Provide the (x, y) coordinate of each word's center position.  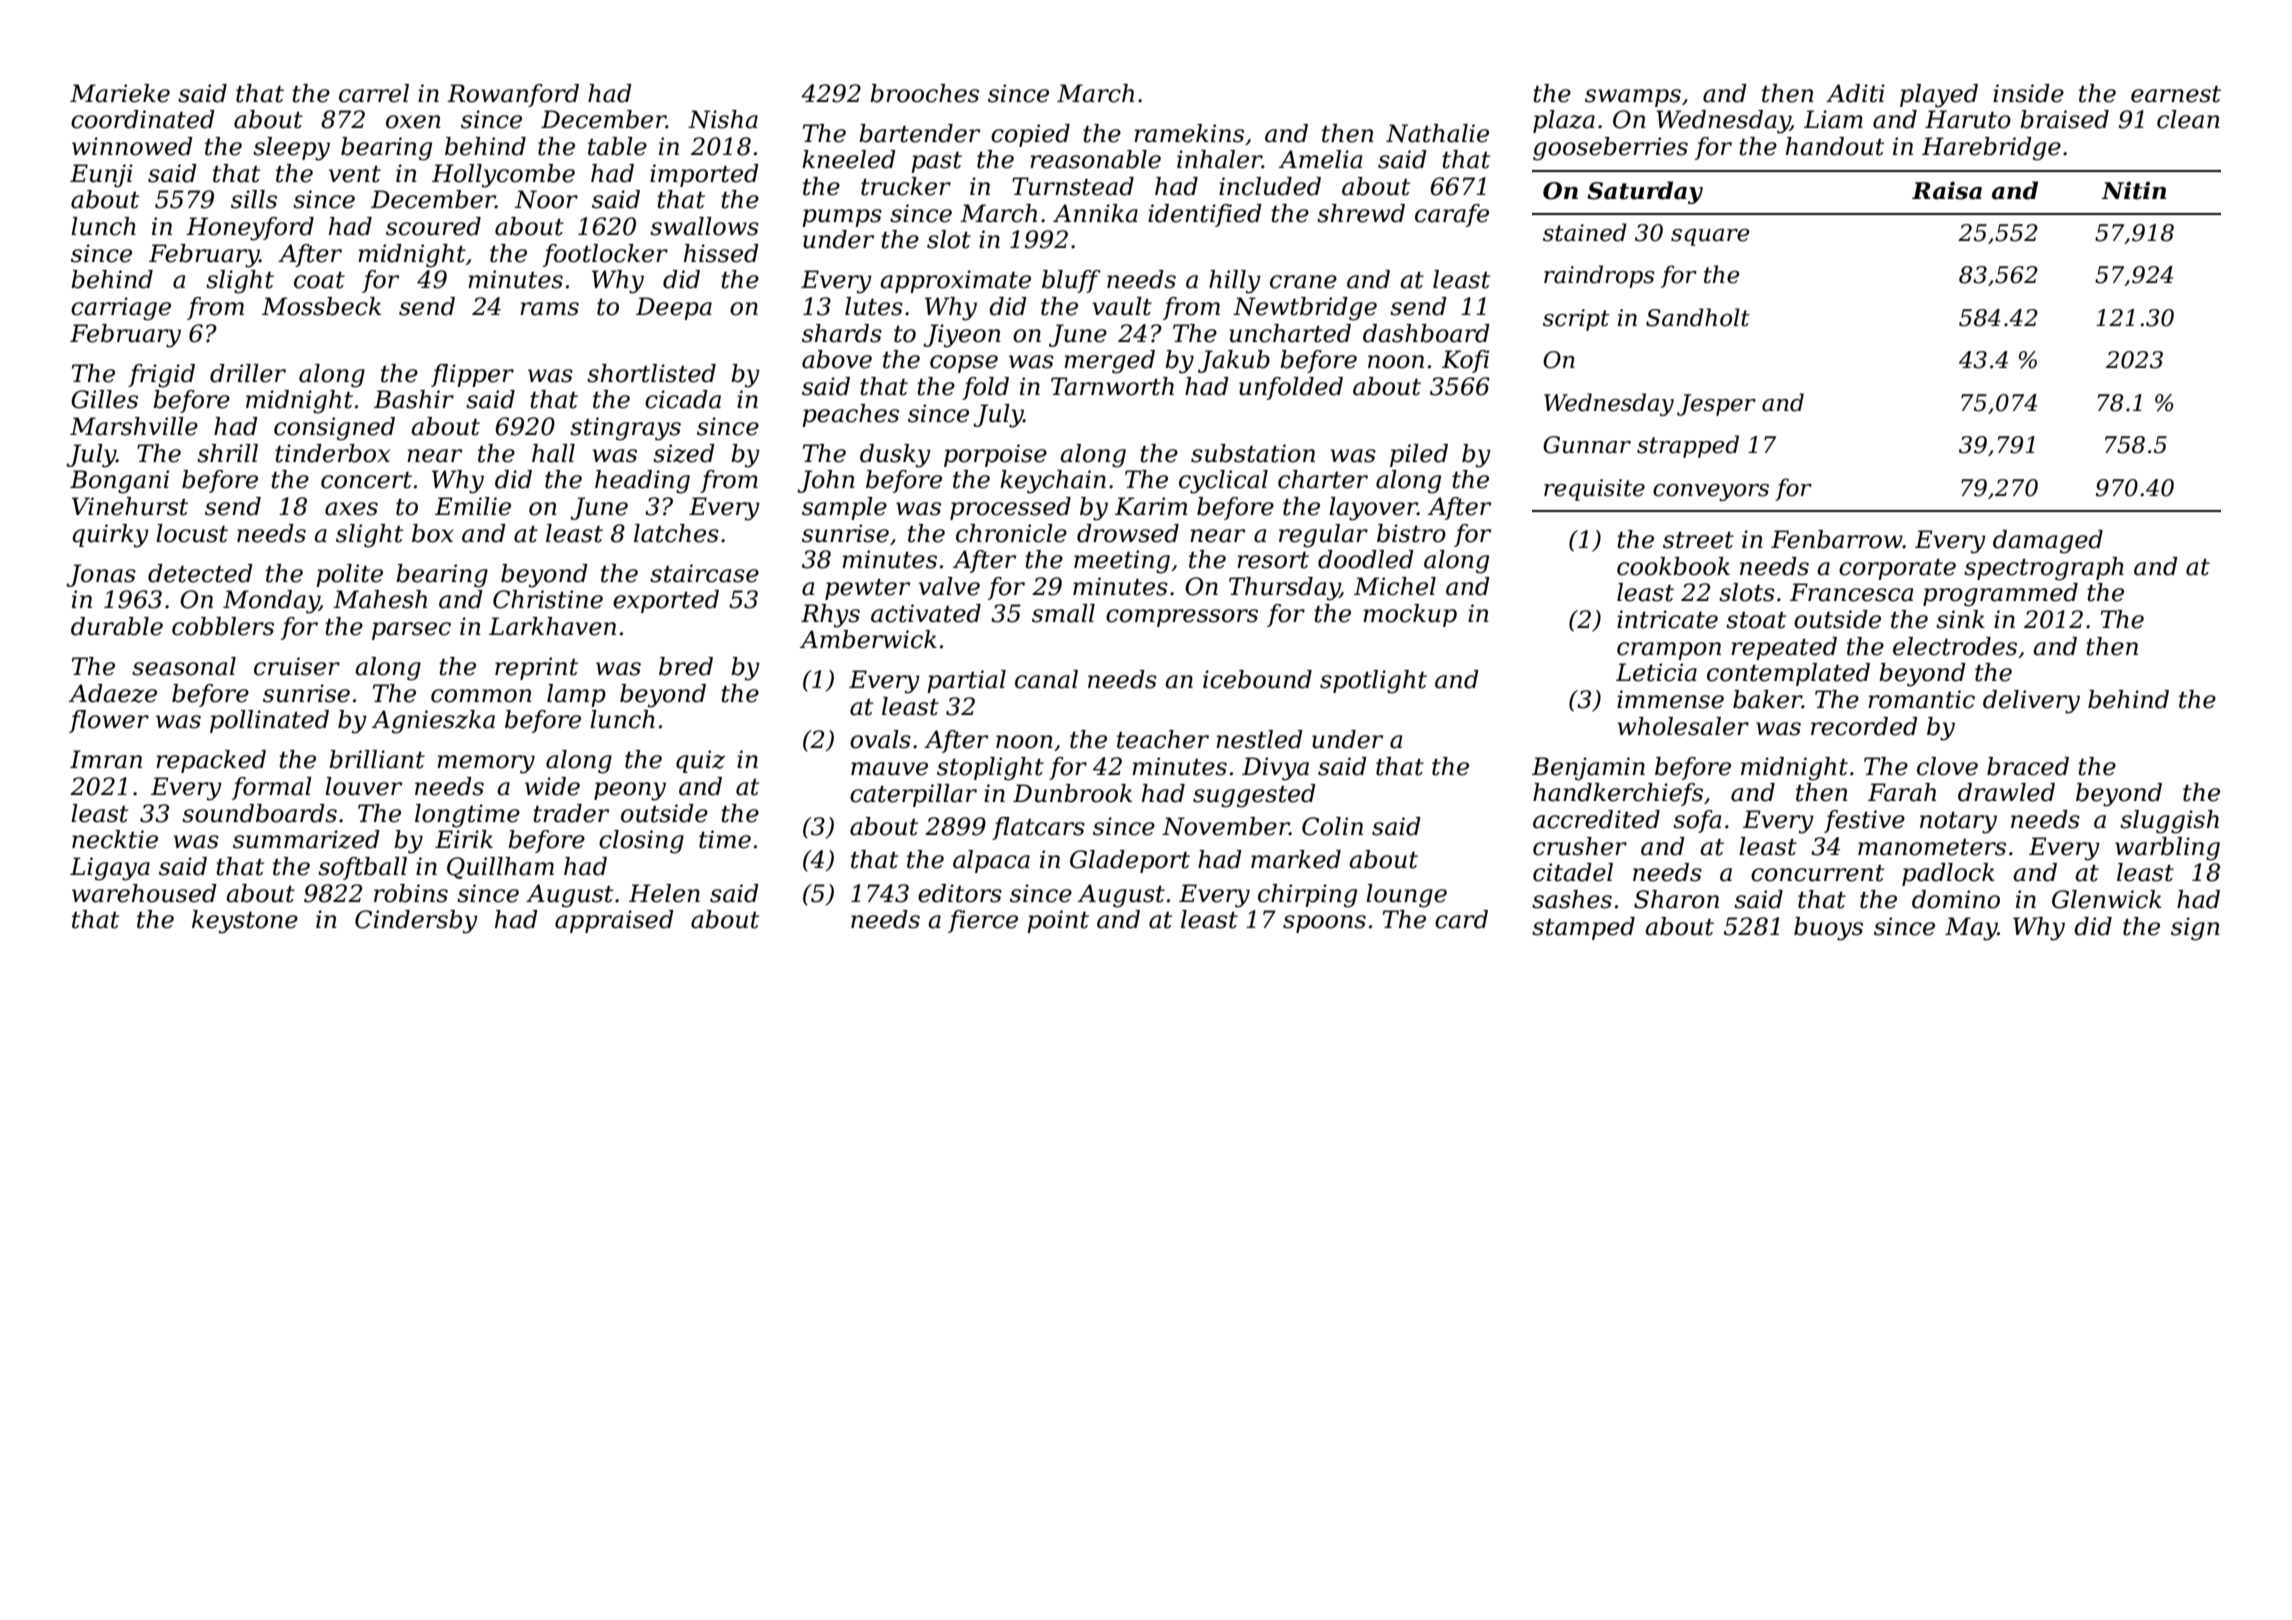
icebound (1257, 679)
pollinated (269, 721)
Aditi (1855, 93)
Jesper (1716, 405)
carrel (374, 93)
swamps (1633, 98)
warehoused (144, 893)
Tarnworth (1112, 386)
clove (1947, 766)
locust (192, 533)
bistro (1411, 533)
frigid (161, 376)
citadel (1573, 872)
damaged (2048, 542)
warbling (2167, 849)
